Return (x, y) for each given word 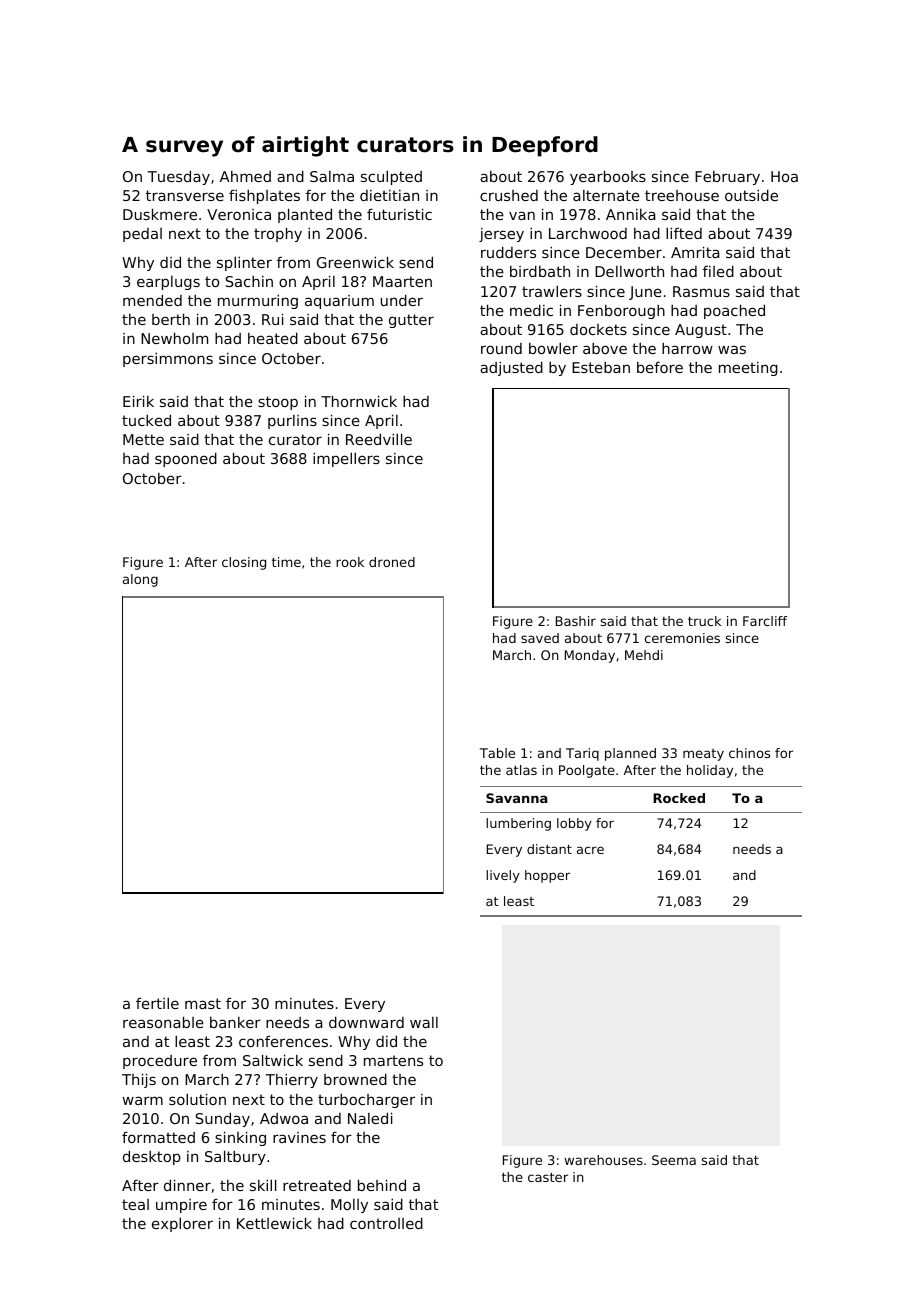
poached (734, 311)
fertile (157, 1003)
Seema (674, 1160)
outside (751, 195)
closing (244, 563)
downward (366, 1022)
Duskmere (160, 214)
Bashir (576, 621)
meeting (748, 369)
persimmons (168, 359)
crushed (509, 195)
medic (531, 310)
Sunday (223, 1119)
